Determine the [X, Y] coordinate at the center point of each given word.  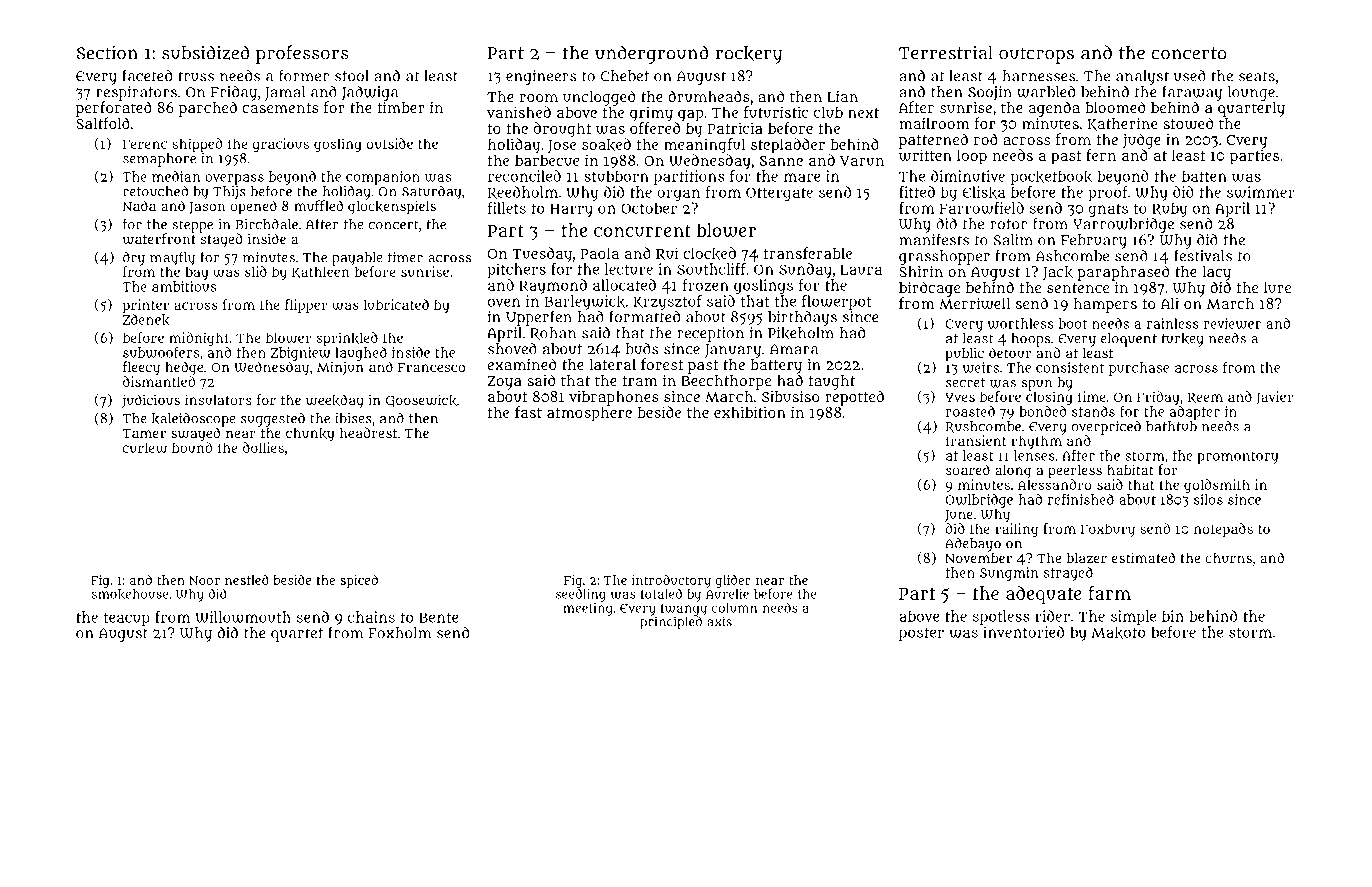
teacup [127, 619]
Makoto [1118, 632]
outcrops [1036, 55]
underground [651, 54]
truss [196, 76]
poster [921, 634]
